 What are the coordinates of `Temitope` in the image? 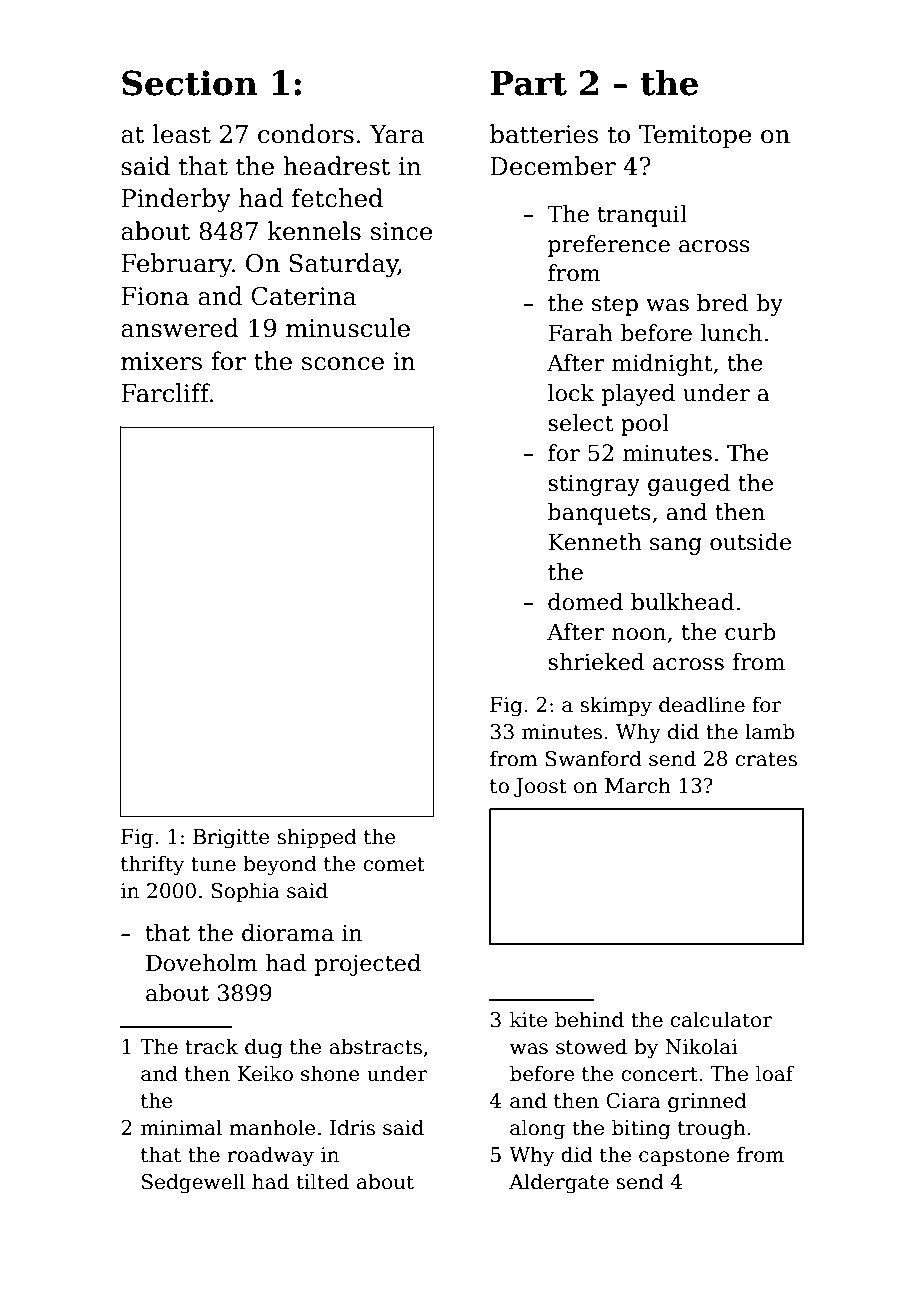 It's located at (695, 136).
